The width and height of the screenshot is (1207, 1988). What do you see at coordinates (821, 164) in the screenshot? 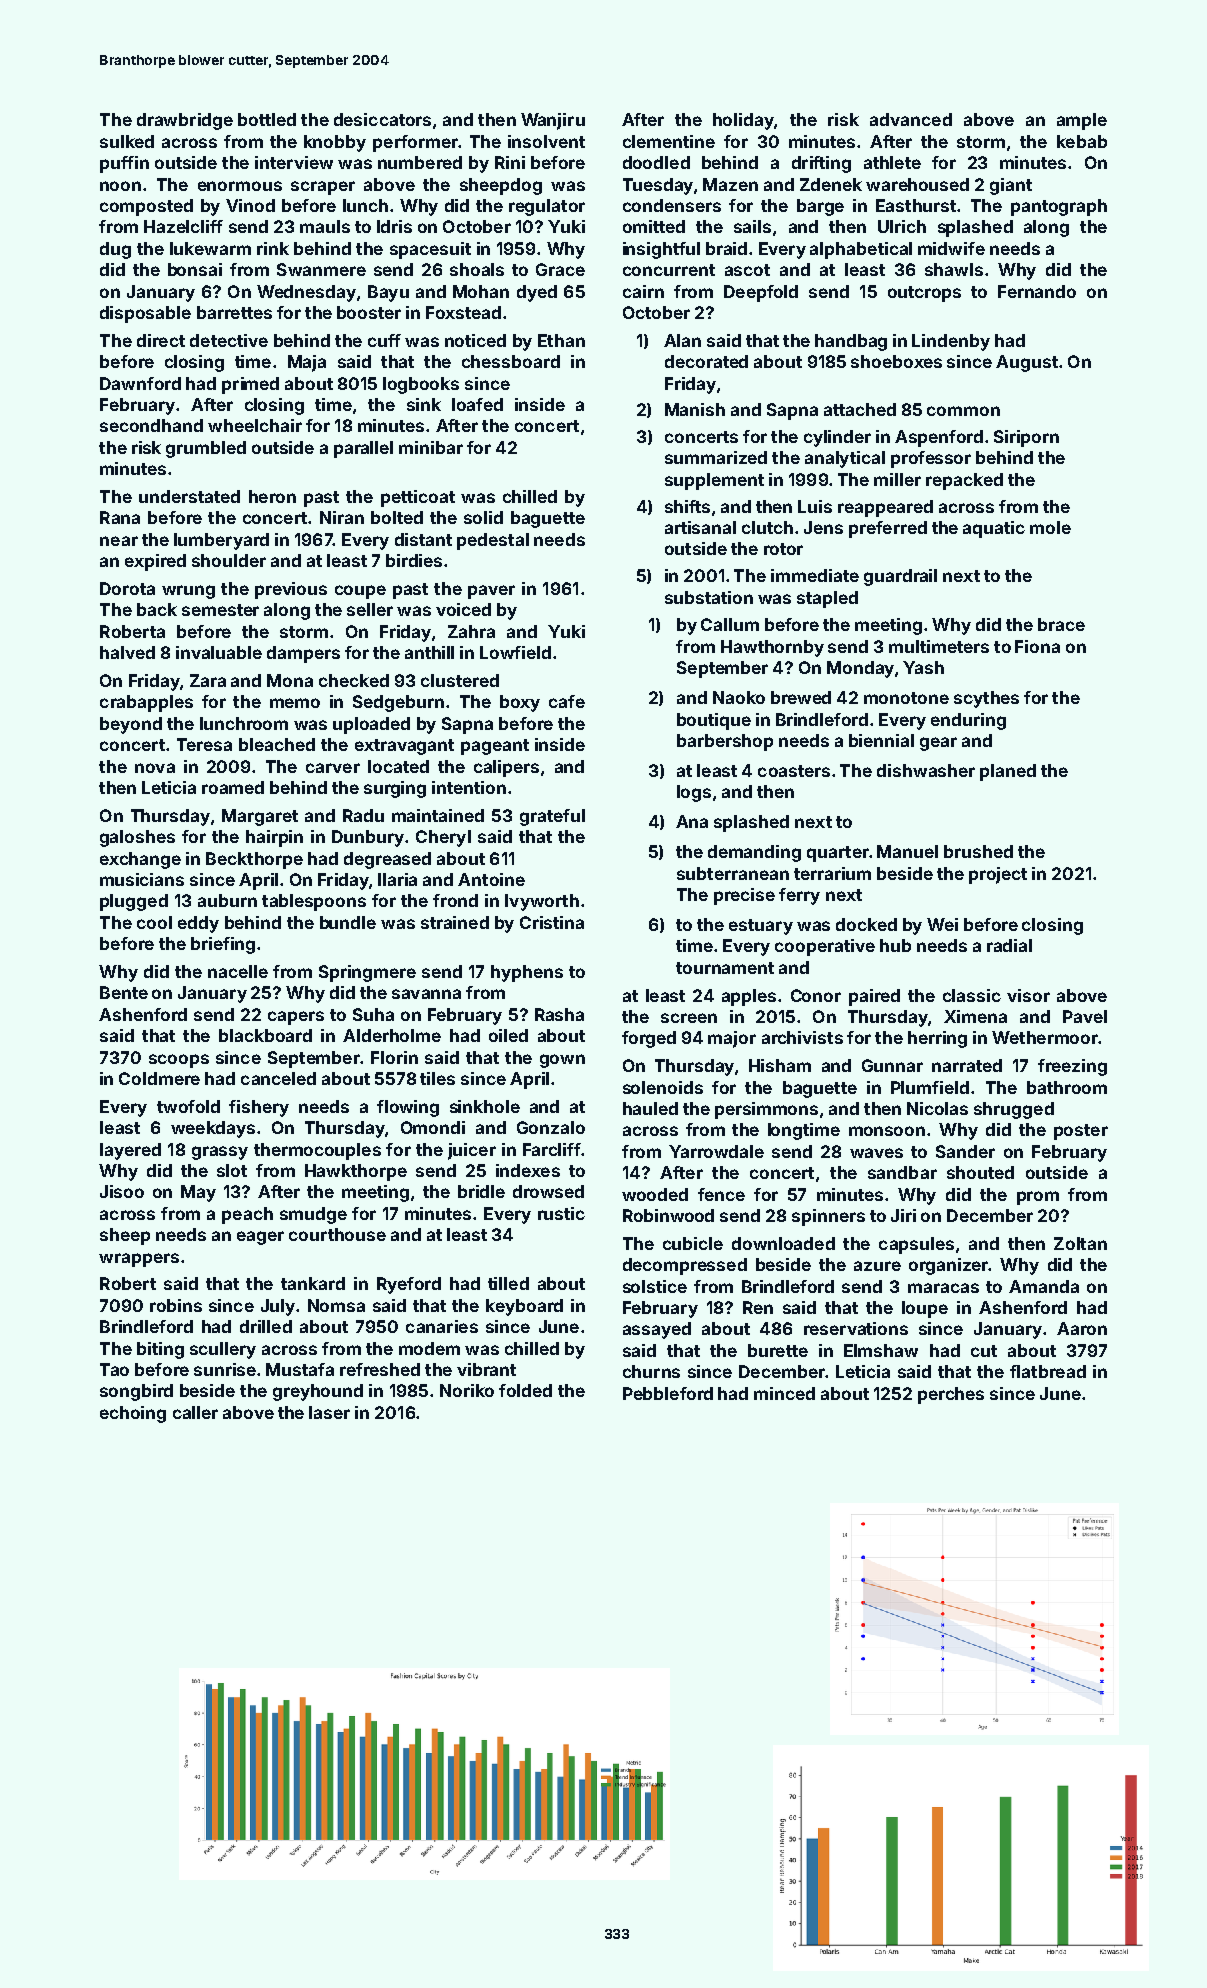
I see `drifting` at bounding box center [821, 164].
